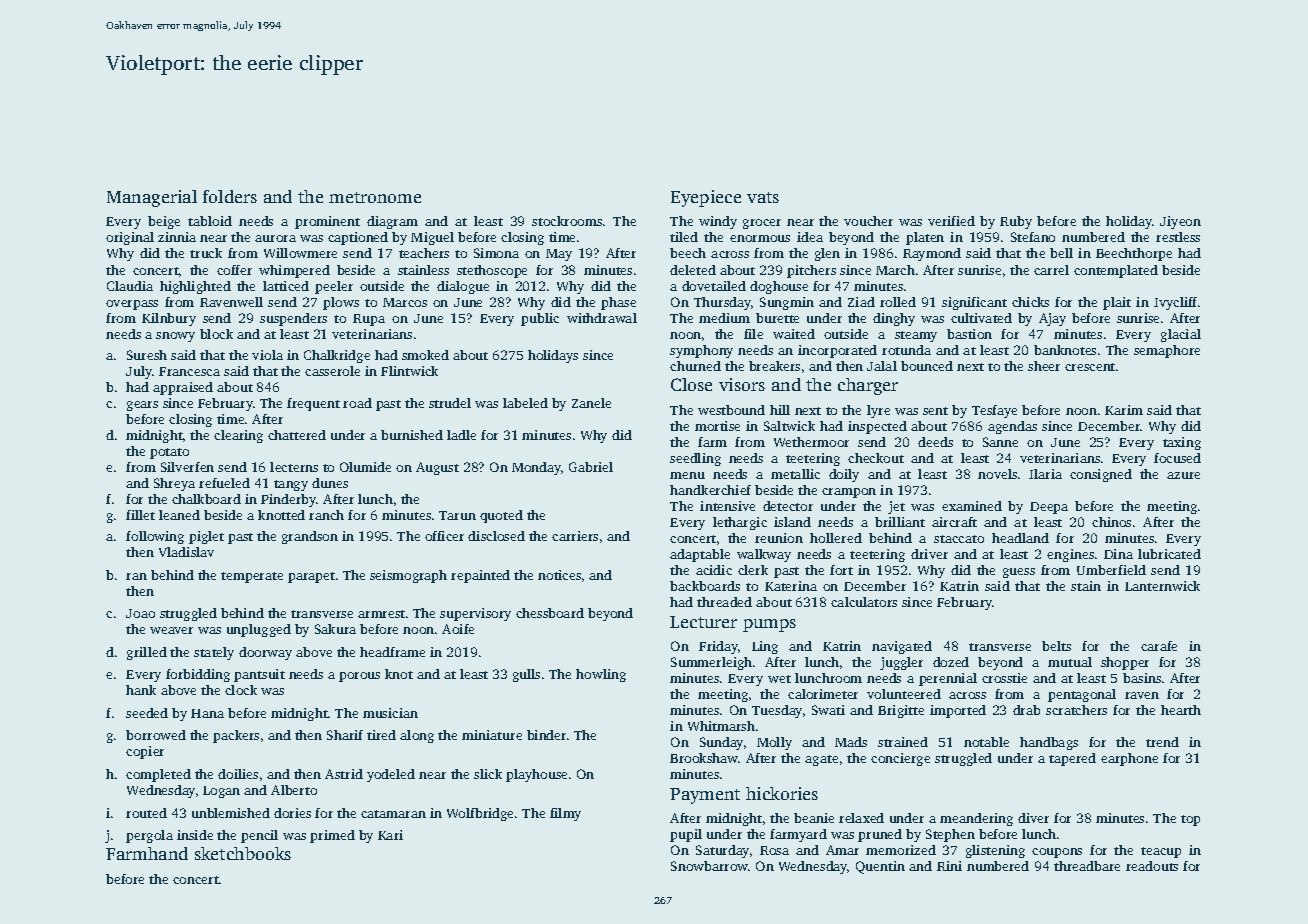 This document has height=924, width=1308. Describe the element at coordinates (140, 613) in the document. I see `Joao` at that location.
